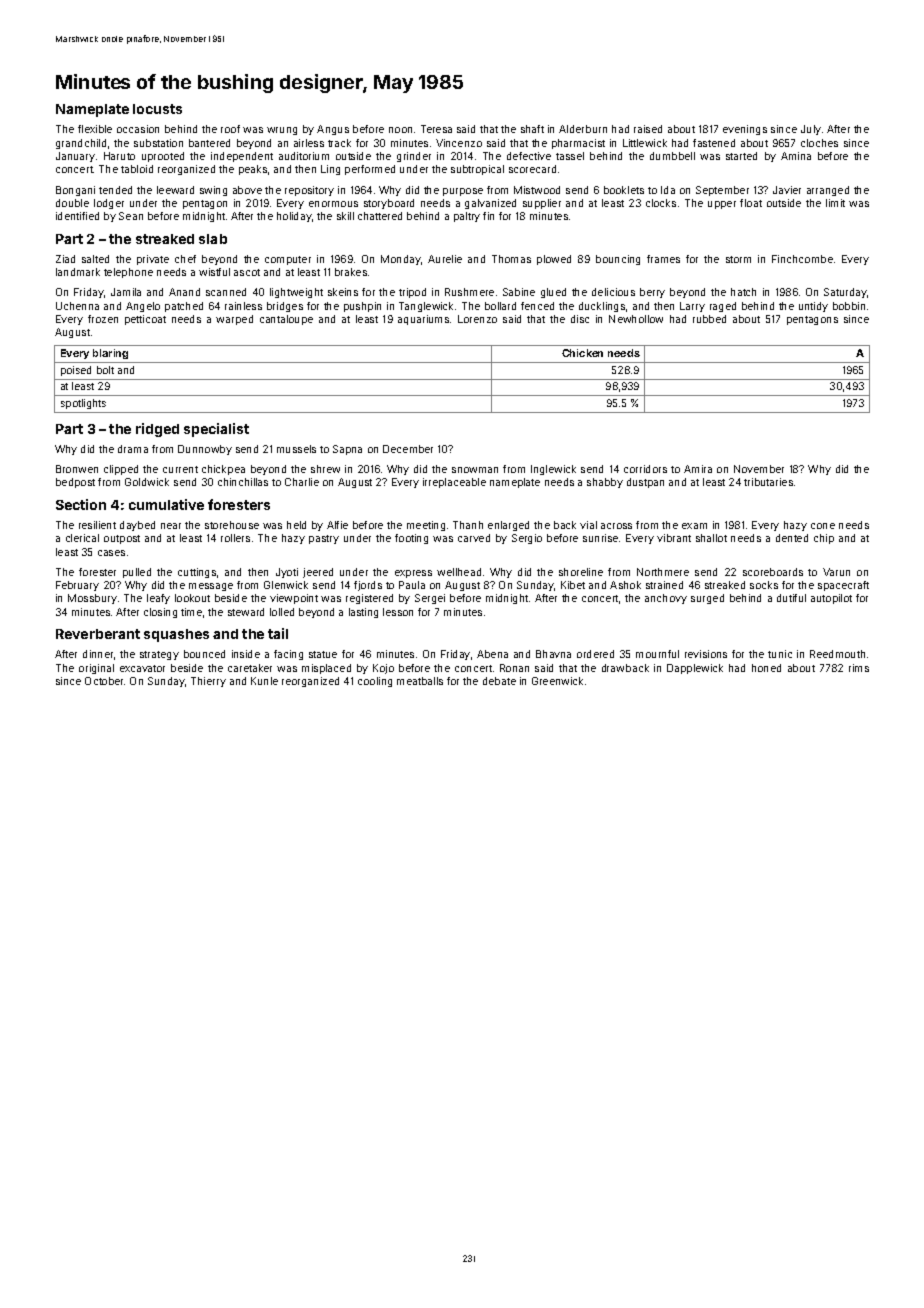 The image size is (924, 1308). Describe the element at coordinates (389, 204) in the screenshot. I see `storyboard` at that location.
